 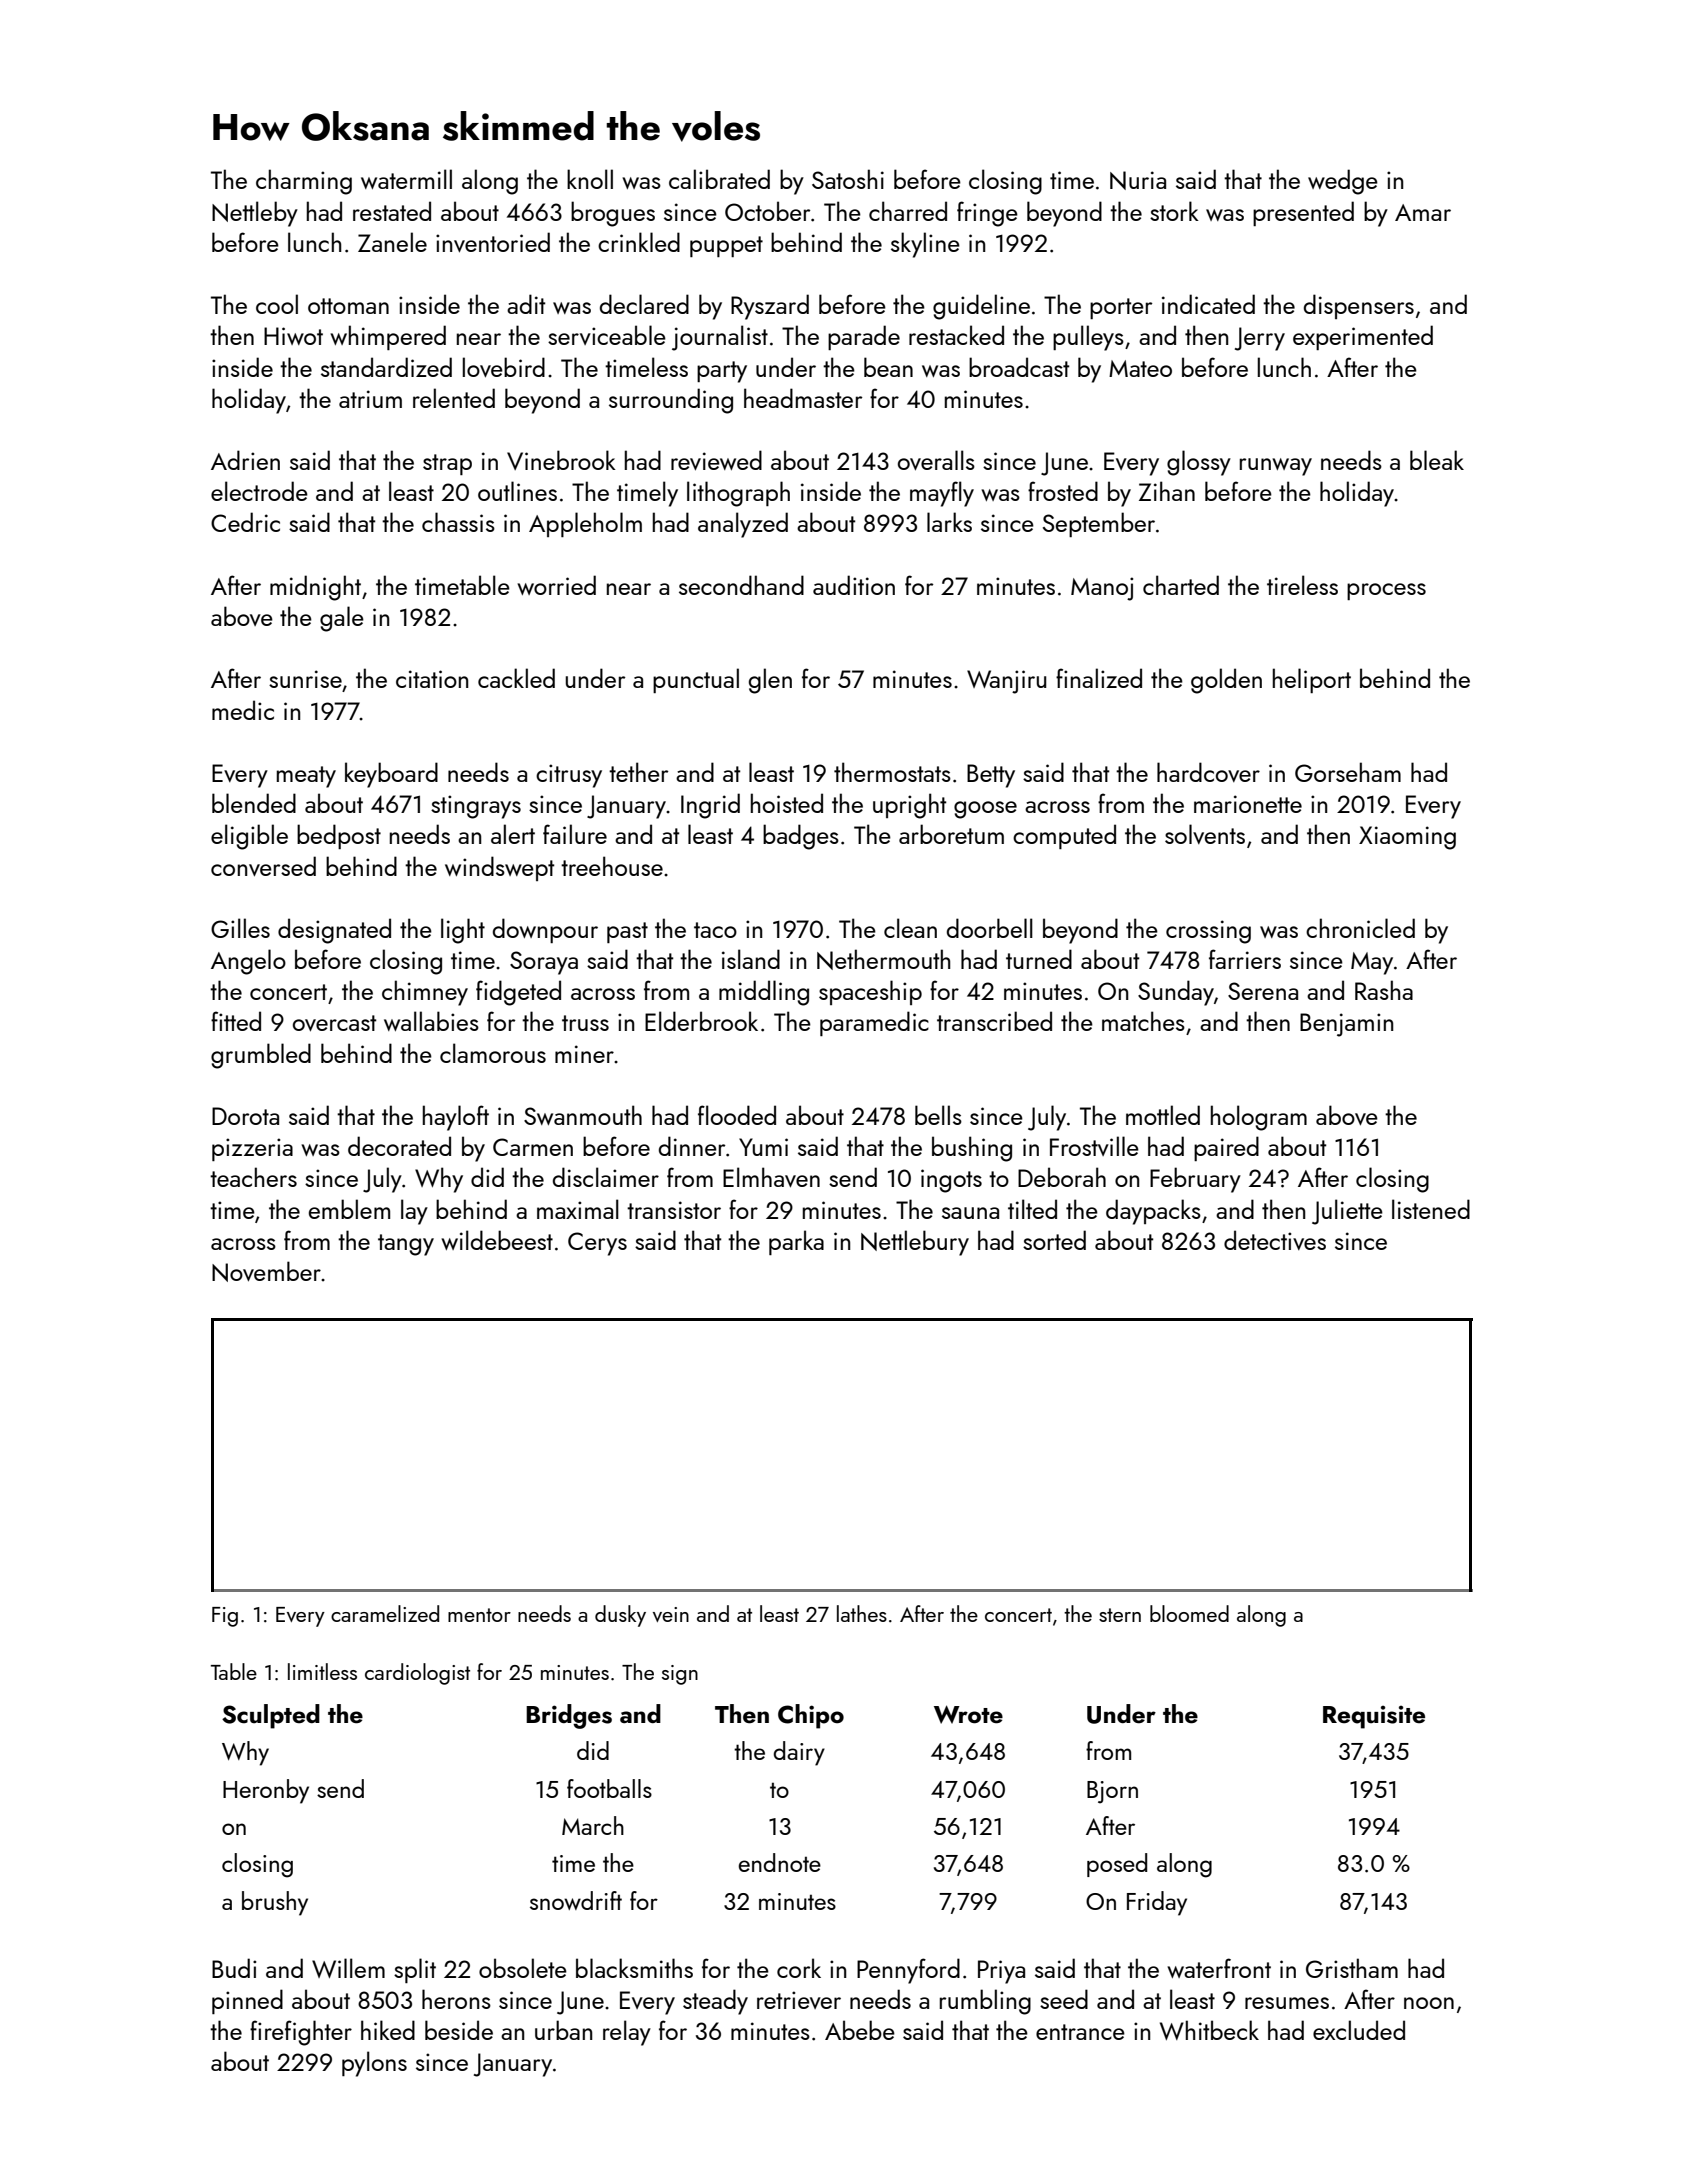 I want to click on transistor, so click(x=674, y=1210).
